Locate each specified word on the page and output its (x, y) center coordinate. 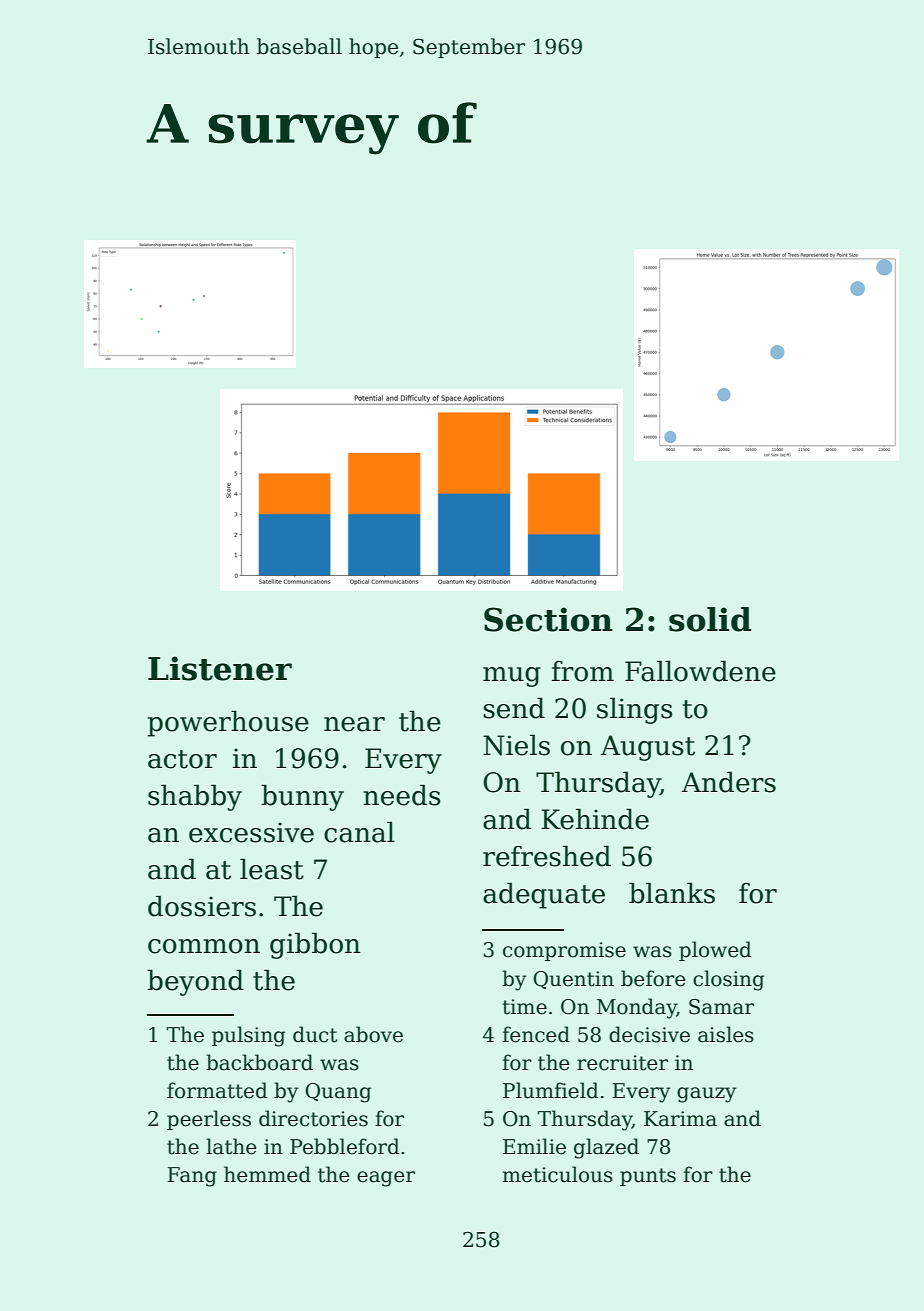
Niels (516, 745)
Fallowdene (700, 671)
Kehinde (595, 819)
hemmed (267, 1174)
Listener (220, 668)
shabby (195, 797)
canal (359, 832)
